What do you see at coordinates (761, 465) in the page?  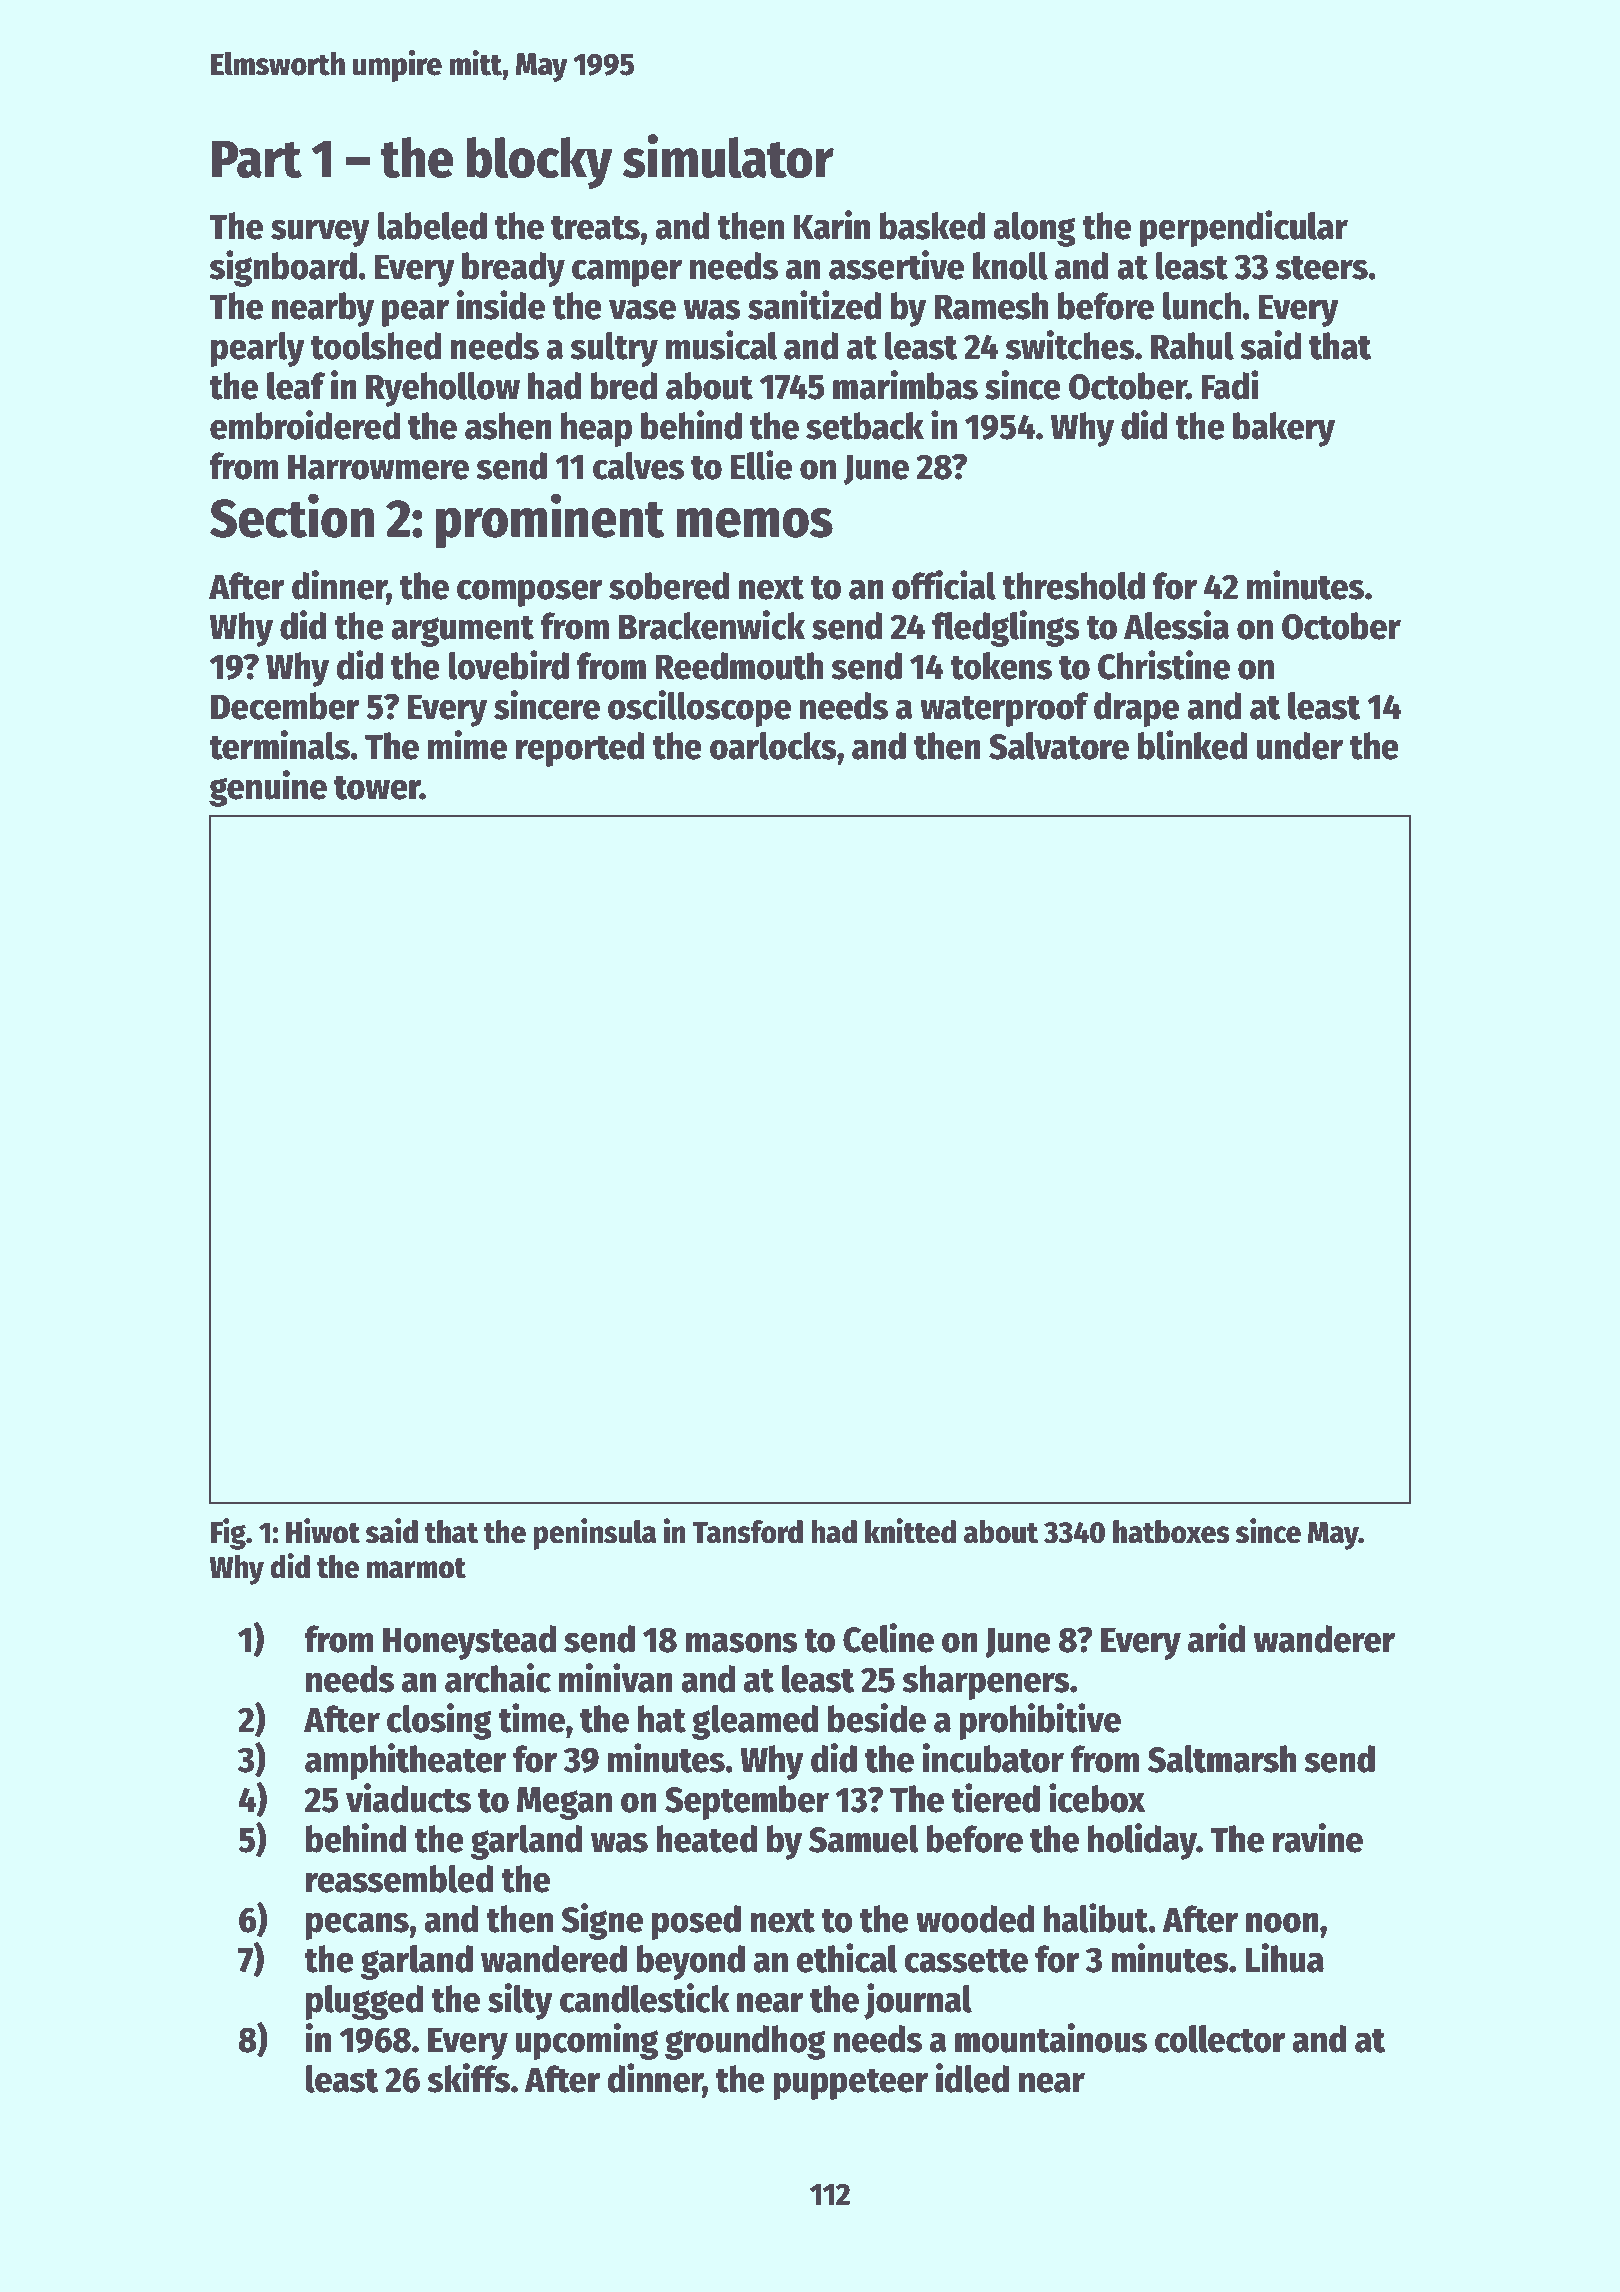 I see `Ellie` at bounding box center [761, 465].
